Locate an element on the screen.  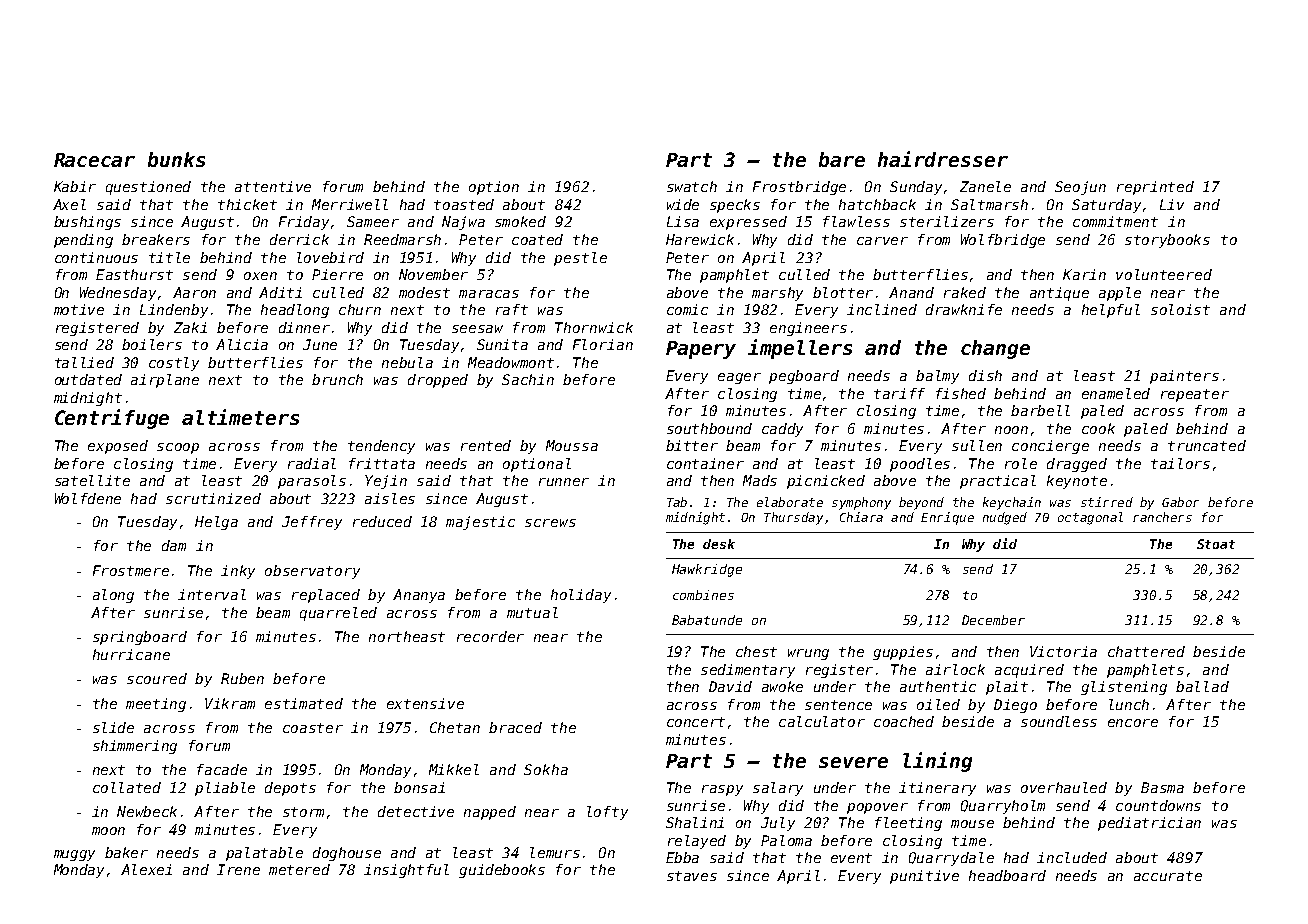
metered is located at coordinates (299, 869).
